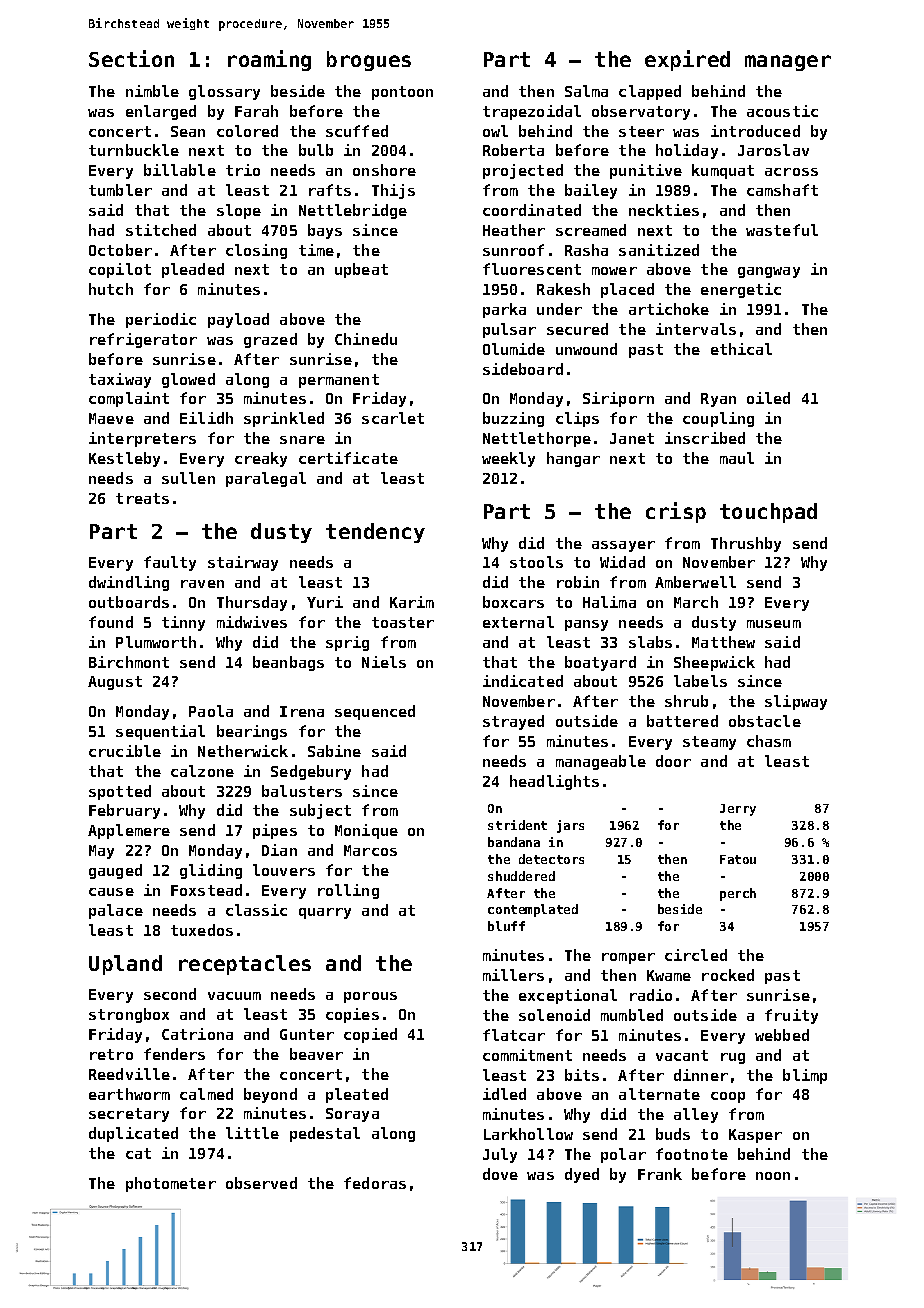 The height and width of the screenshot is (1308, 924). What do you see at coordinates (733, 1058) in the screenshot?
I see `rug` at bounding box center [733, 1058].
